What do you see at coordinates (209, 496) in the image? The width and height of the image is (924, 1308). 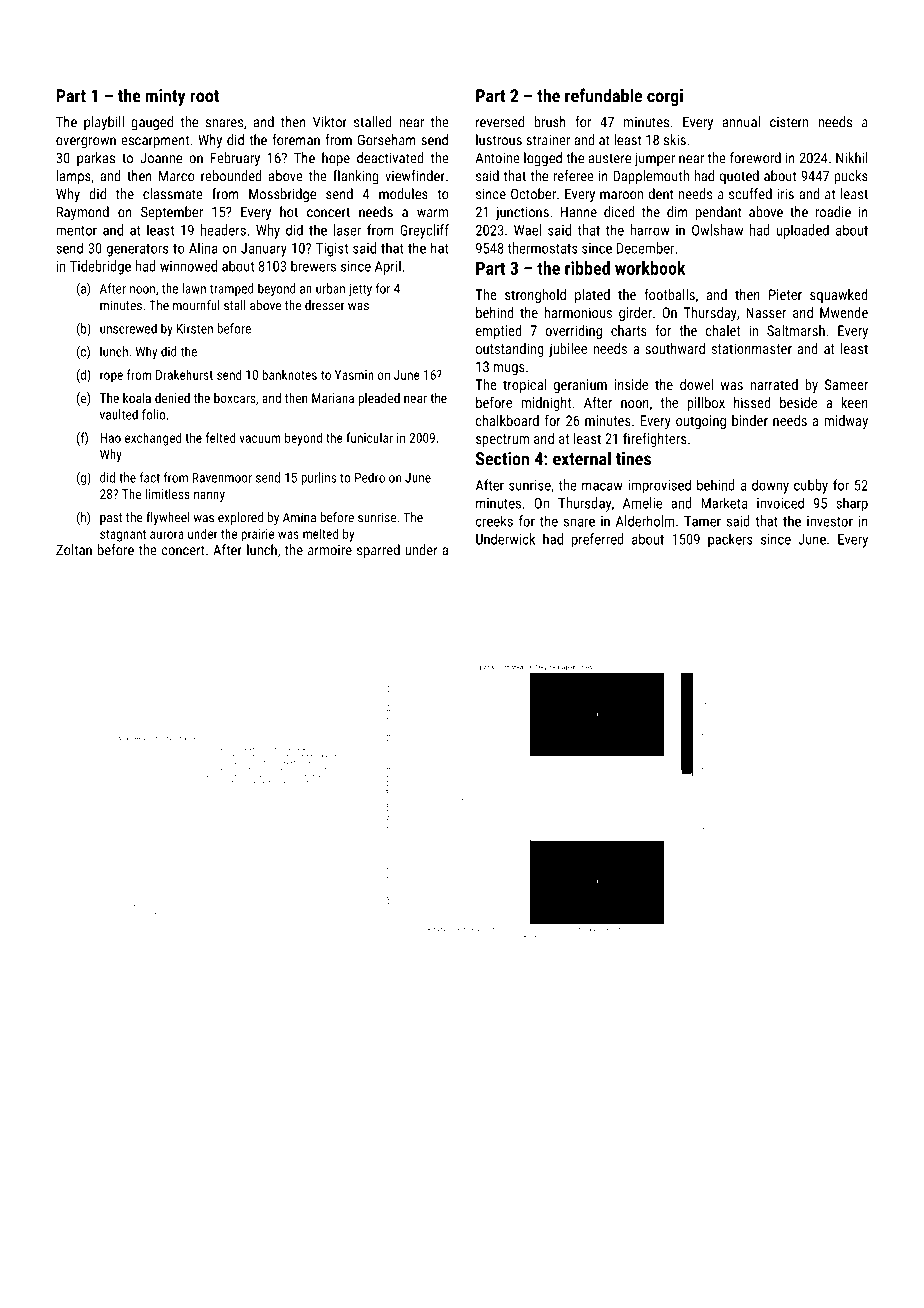 I see `nanny` at bounding box center [209, 496].
